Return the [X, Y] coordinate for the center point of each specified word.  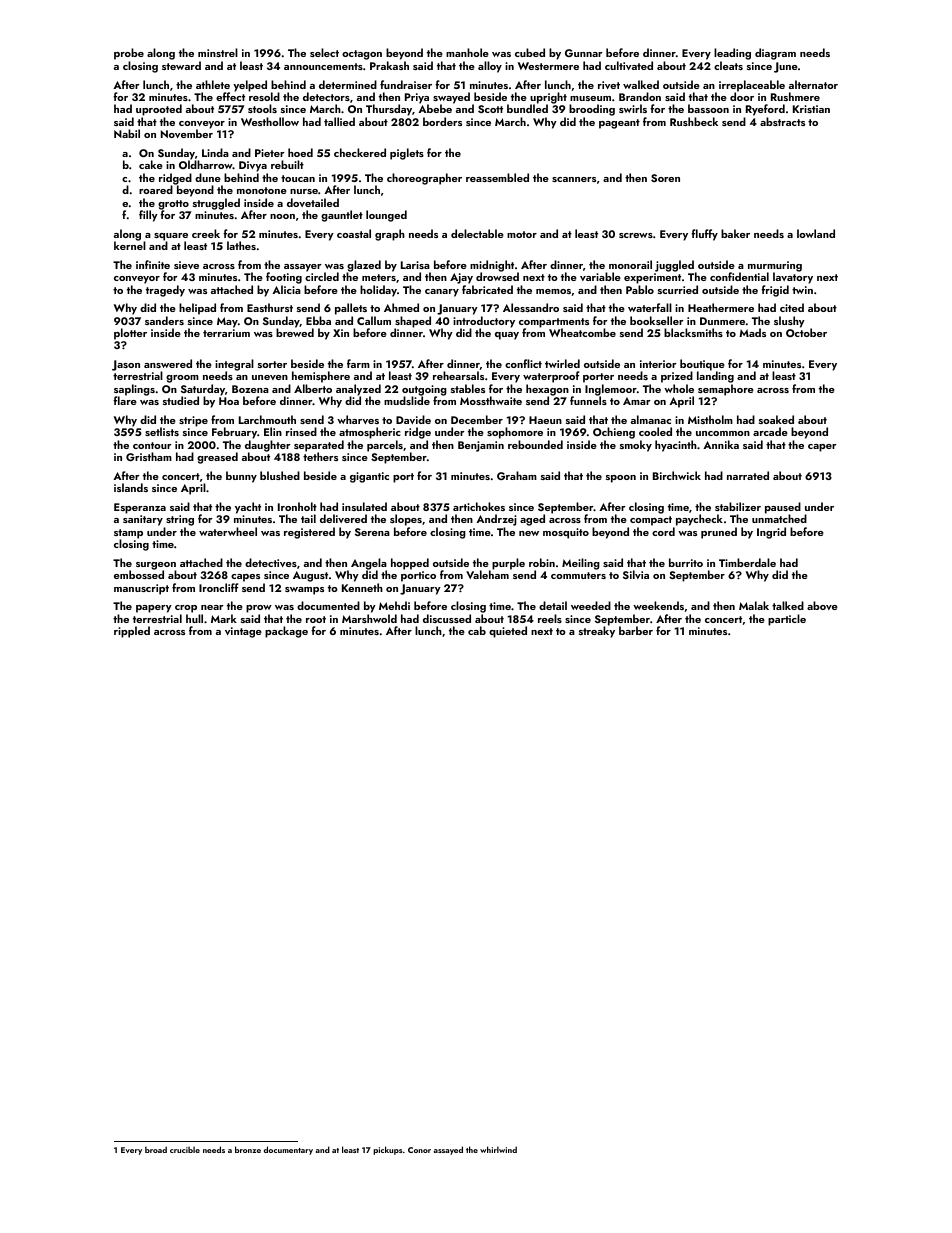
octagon [362, 55]
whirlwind [498, 1149]
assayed [448, 1150]
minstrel [218, 52]
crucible [185, 1149]
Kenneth [362, 587]
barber [636, 630]
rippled [132, 632]
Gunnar [584, 53]
